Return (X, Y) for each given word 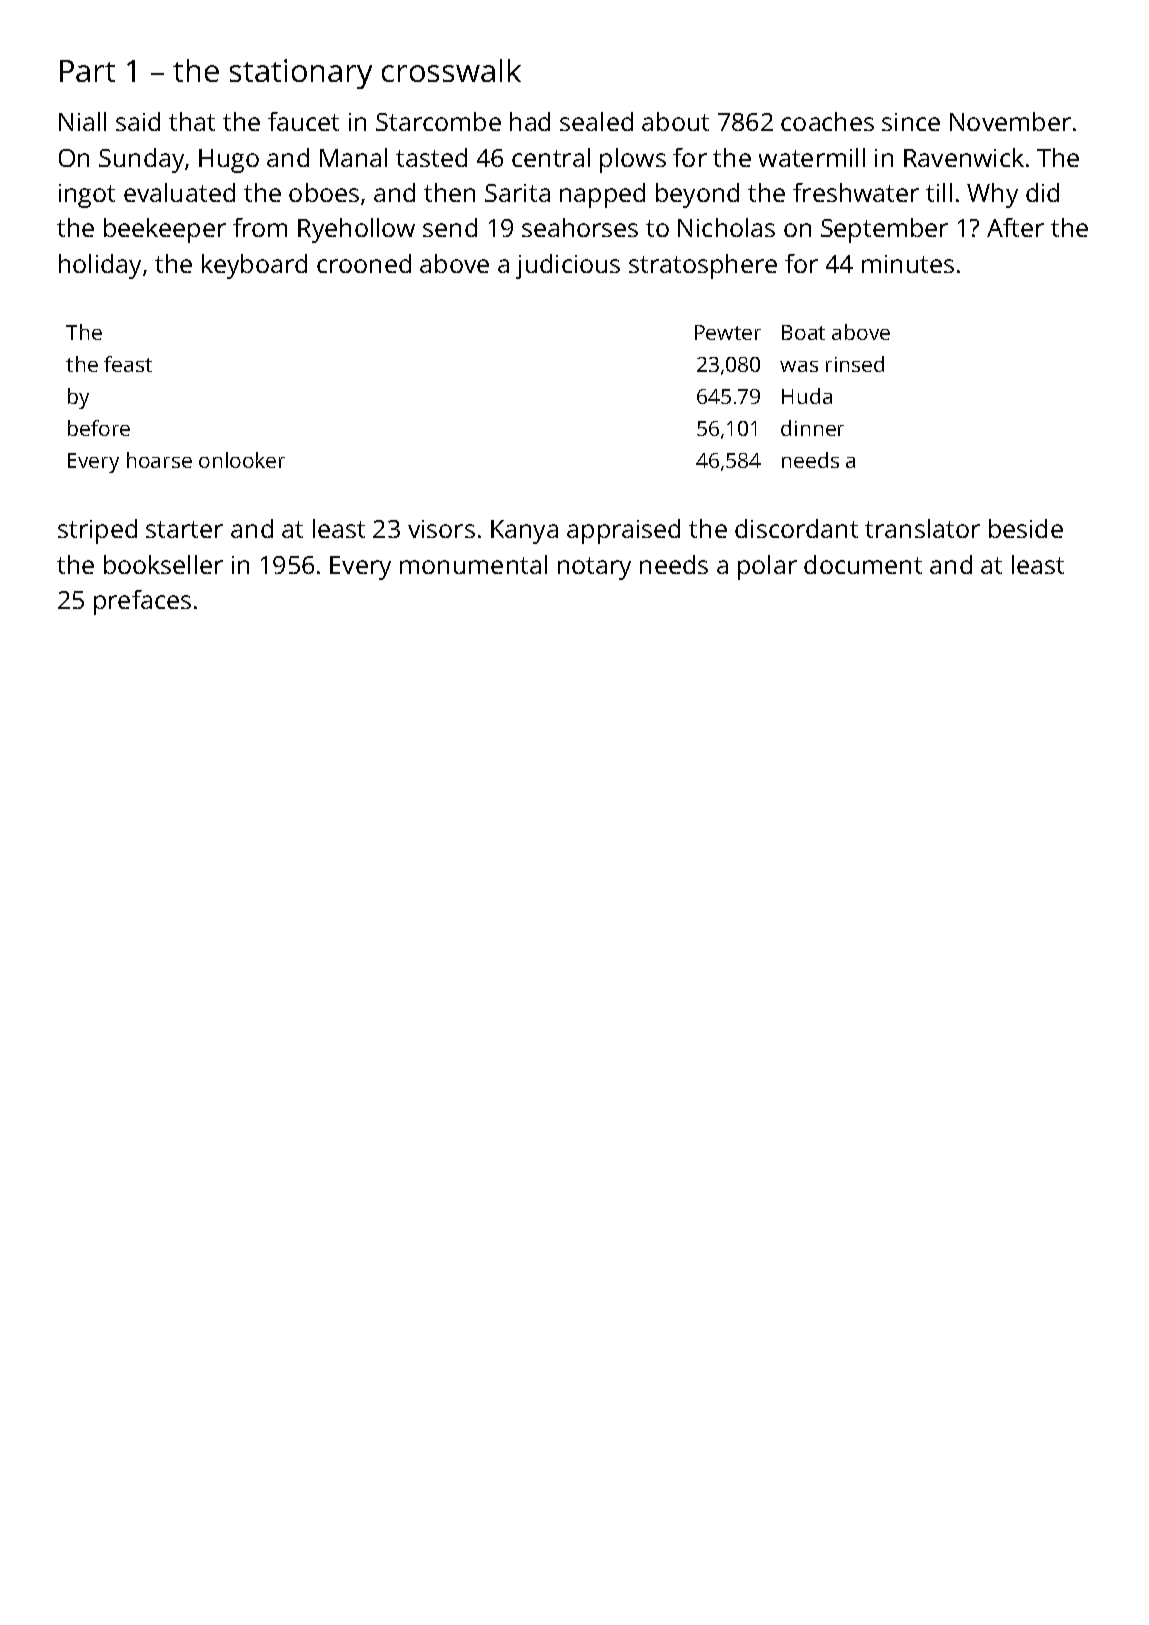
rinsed (855, 364)
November (1010, 121)
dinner (812, 428)
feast (128, 364)
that (192, 121)
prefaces (142, 602)
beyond (697, 195)
